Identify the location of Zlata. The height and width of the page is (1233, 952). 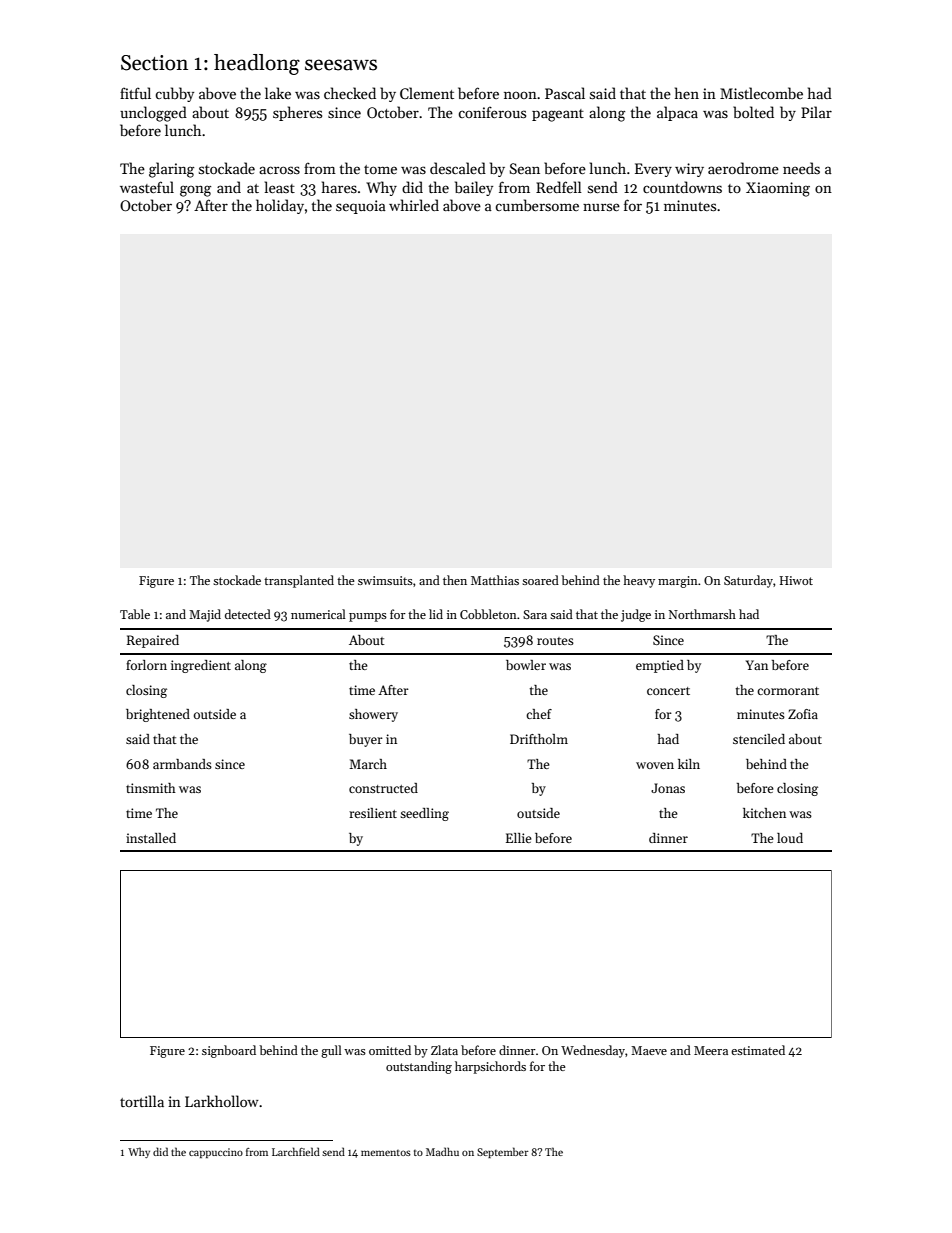
(444, 1050).
